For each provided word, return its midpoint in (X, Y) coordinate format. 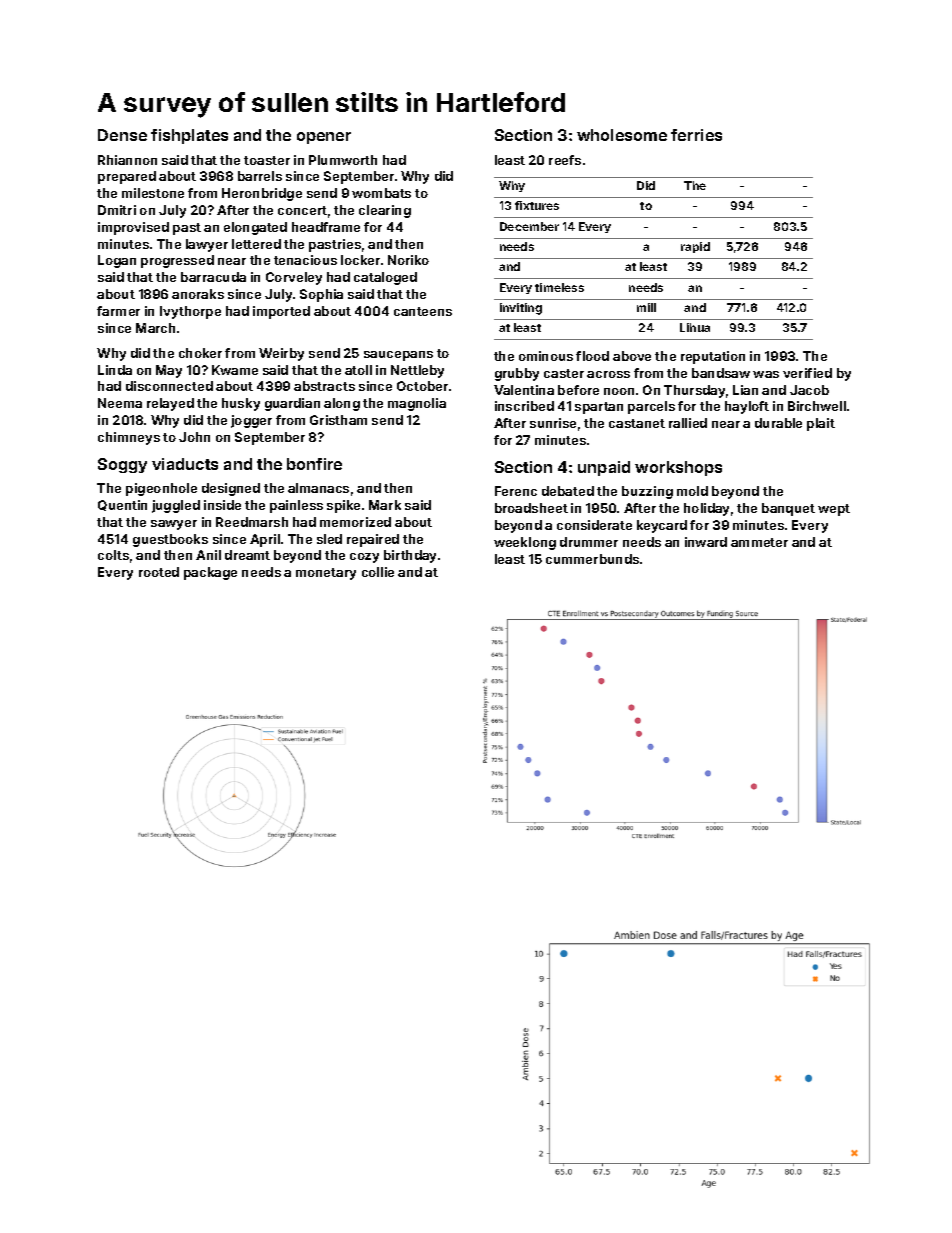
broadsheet (531, 508)
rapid (695, 247)
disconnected (169, 386)
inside (222, 505)
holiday (706, 509)
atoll (358, 370)
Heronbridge (262, 194)
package (210, 573)
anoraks (198, 294)
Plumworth (343, 160)
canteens (423, 311)
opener (324, 138)
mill (646, 307)
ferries (696, 135)
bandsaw (721, 373)
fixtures (537, 205)
